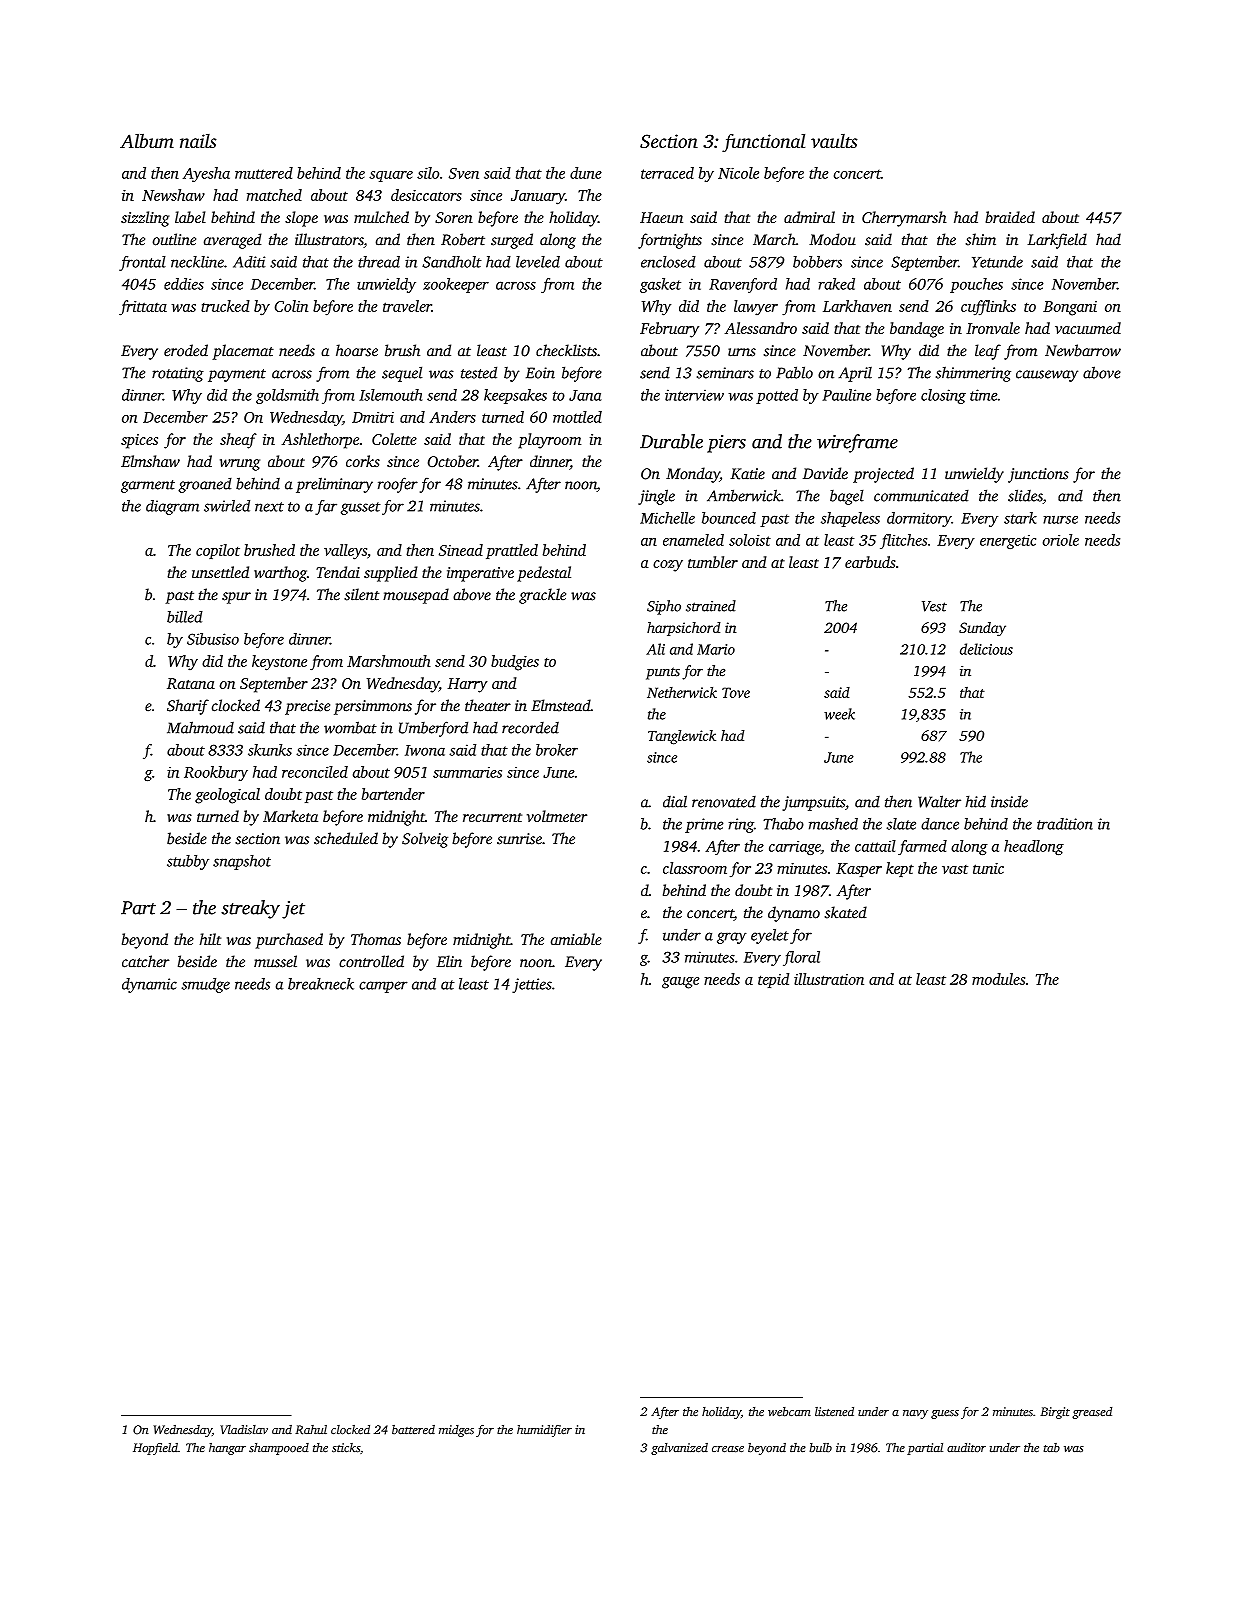  Describe the element at coordinates (875, 846) in the screenshot. I see `cattail` at that location.
